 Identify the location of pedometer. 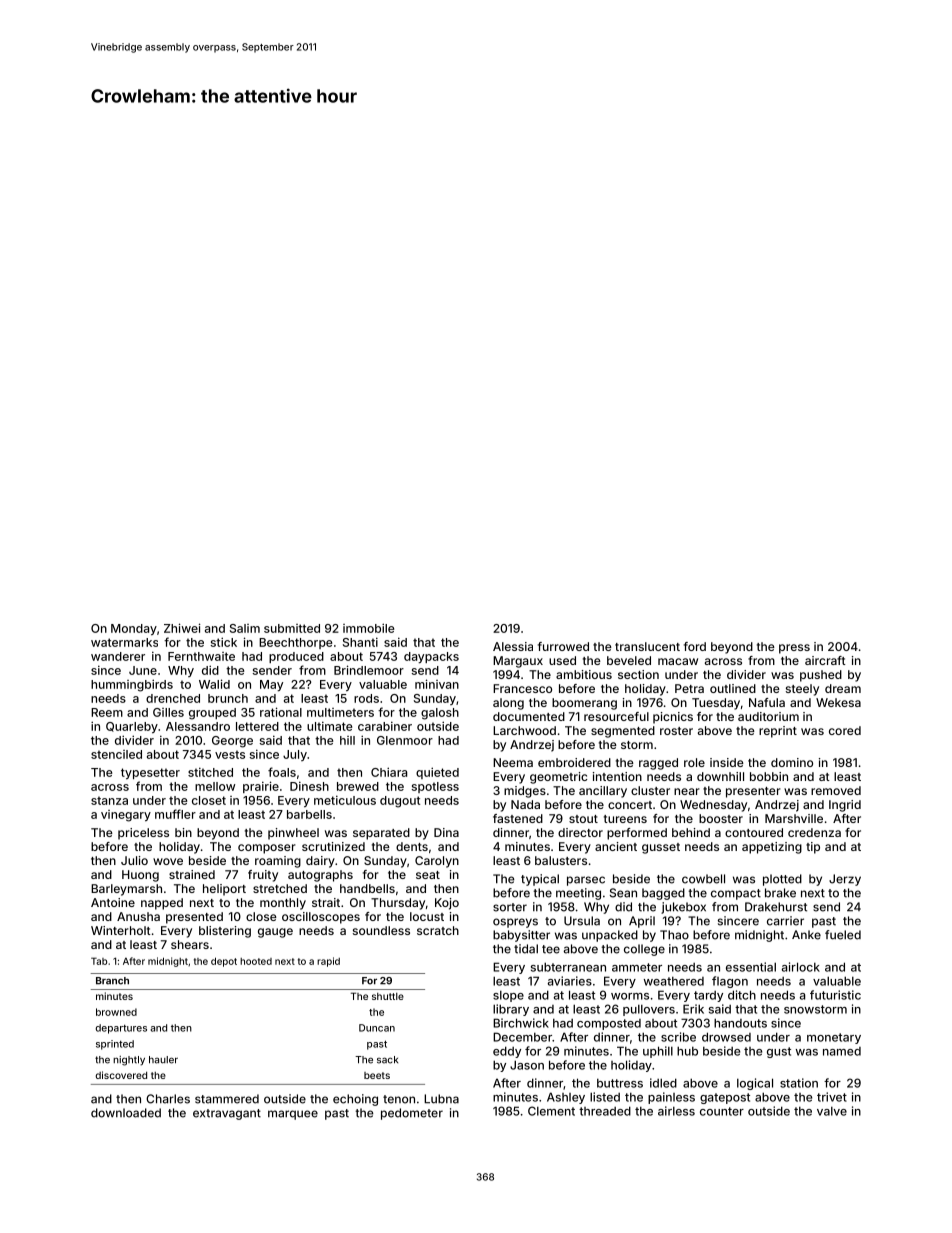
(412, 1114).
